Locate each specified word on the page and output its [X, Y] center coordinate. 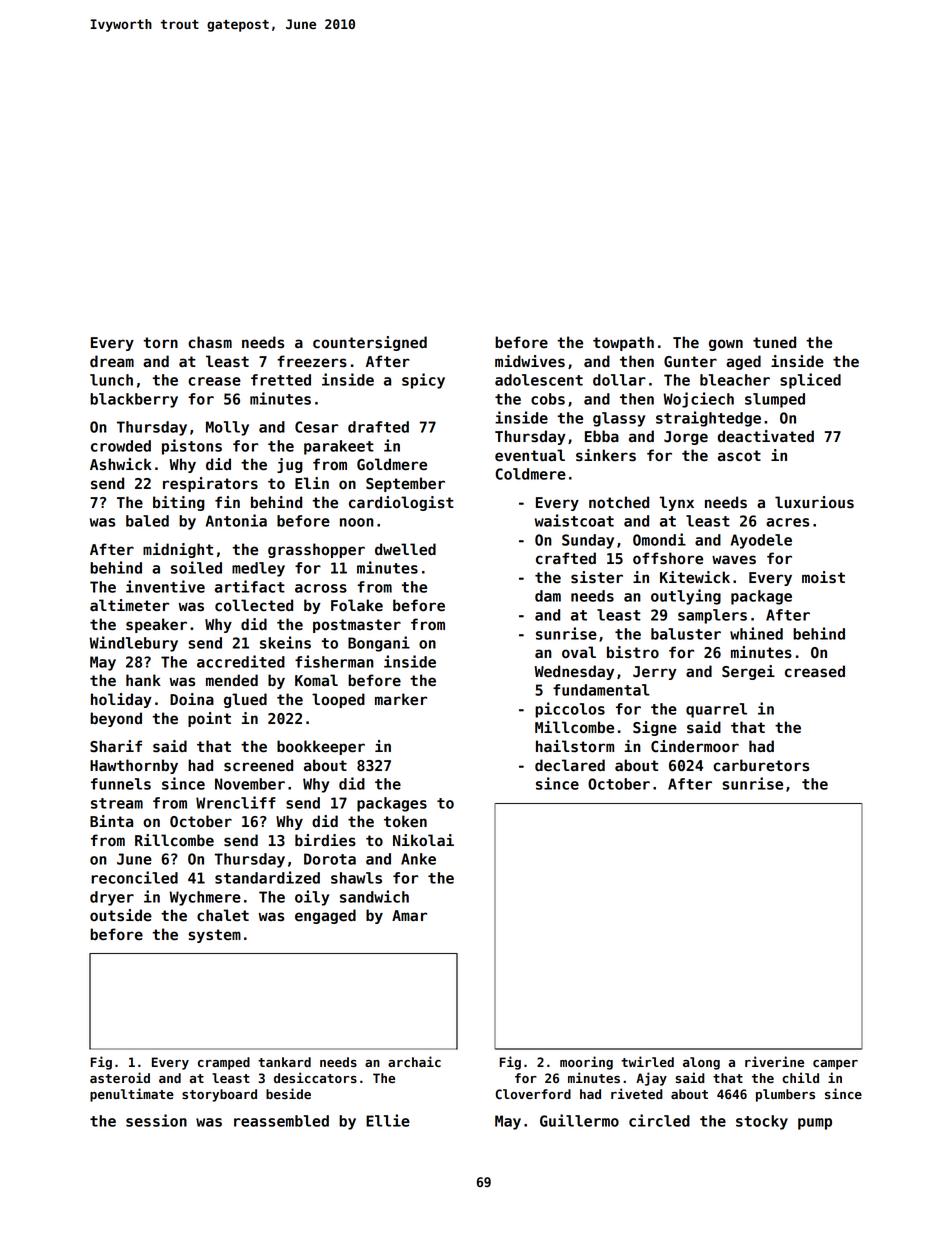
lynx [677, 503]
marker [401, 699]
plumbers [785, 1095]
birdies [325, 840]
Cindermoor [695, 746]
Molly [227, 428]
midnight [178, 550]
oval [579, 652]
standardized [267, 877]
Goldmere [392, 464]
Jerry [655, 673]
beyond [116, 719]
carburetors [761, 765]
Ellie [388, 1120]
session [156, 1120]
